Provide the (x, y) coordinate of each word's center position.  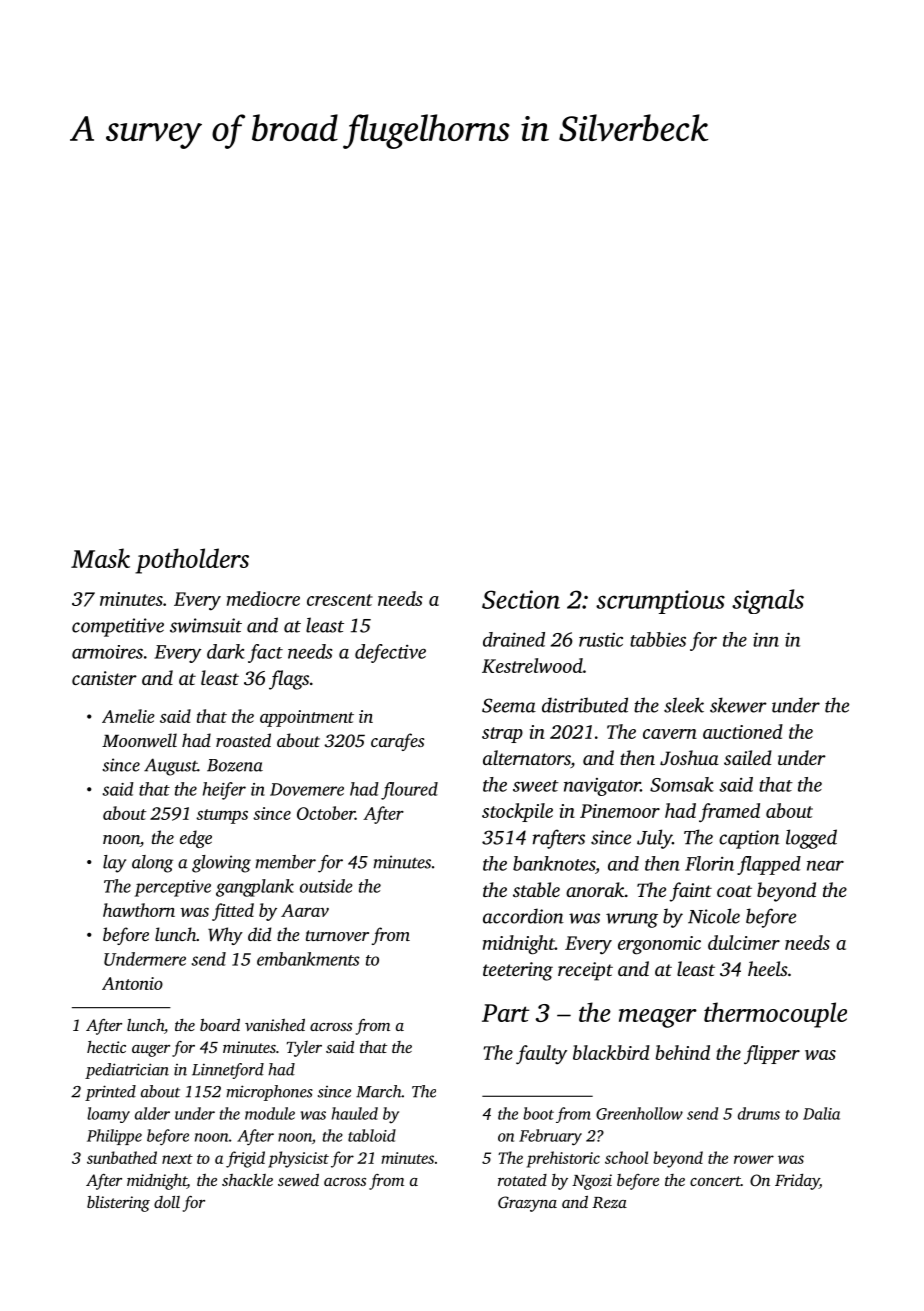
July (654, 839)
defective (390, 653)
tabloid (372, 1135)
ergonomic (659, 945)
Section (521, 599)
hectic (106, 1047)
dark (226, 651)
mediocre (263, 598)
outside (326, 886)
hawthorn (139, 910)
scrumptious (660, 602)
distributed (585, 705)
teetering (518, 971)
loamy (108, 1115)
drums (759, 1113)
